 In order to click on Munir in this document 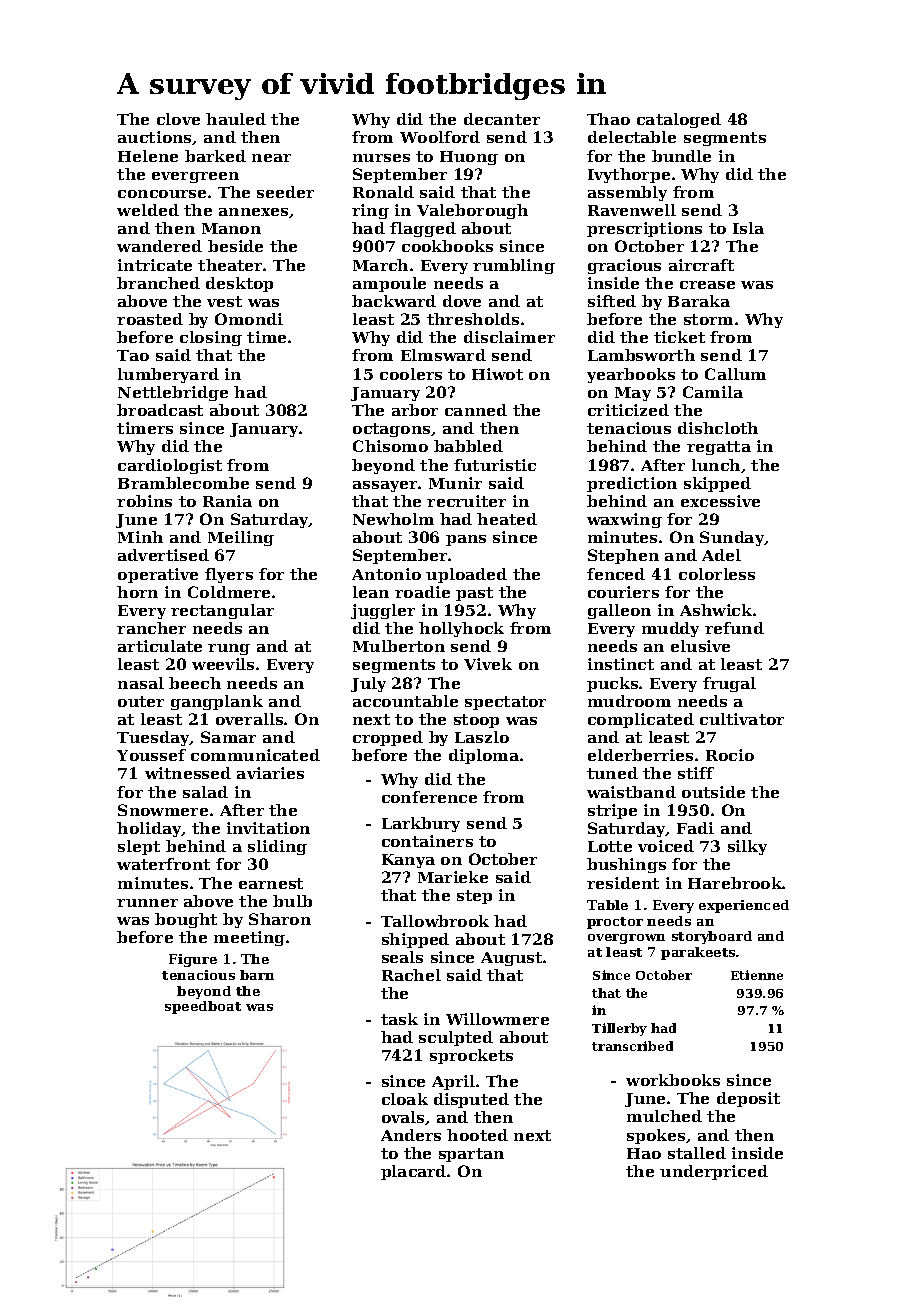, I will do `click(455, 483)`.
